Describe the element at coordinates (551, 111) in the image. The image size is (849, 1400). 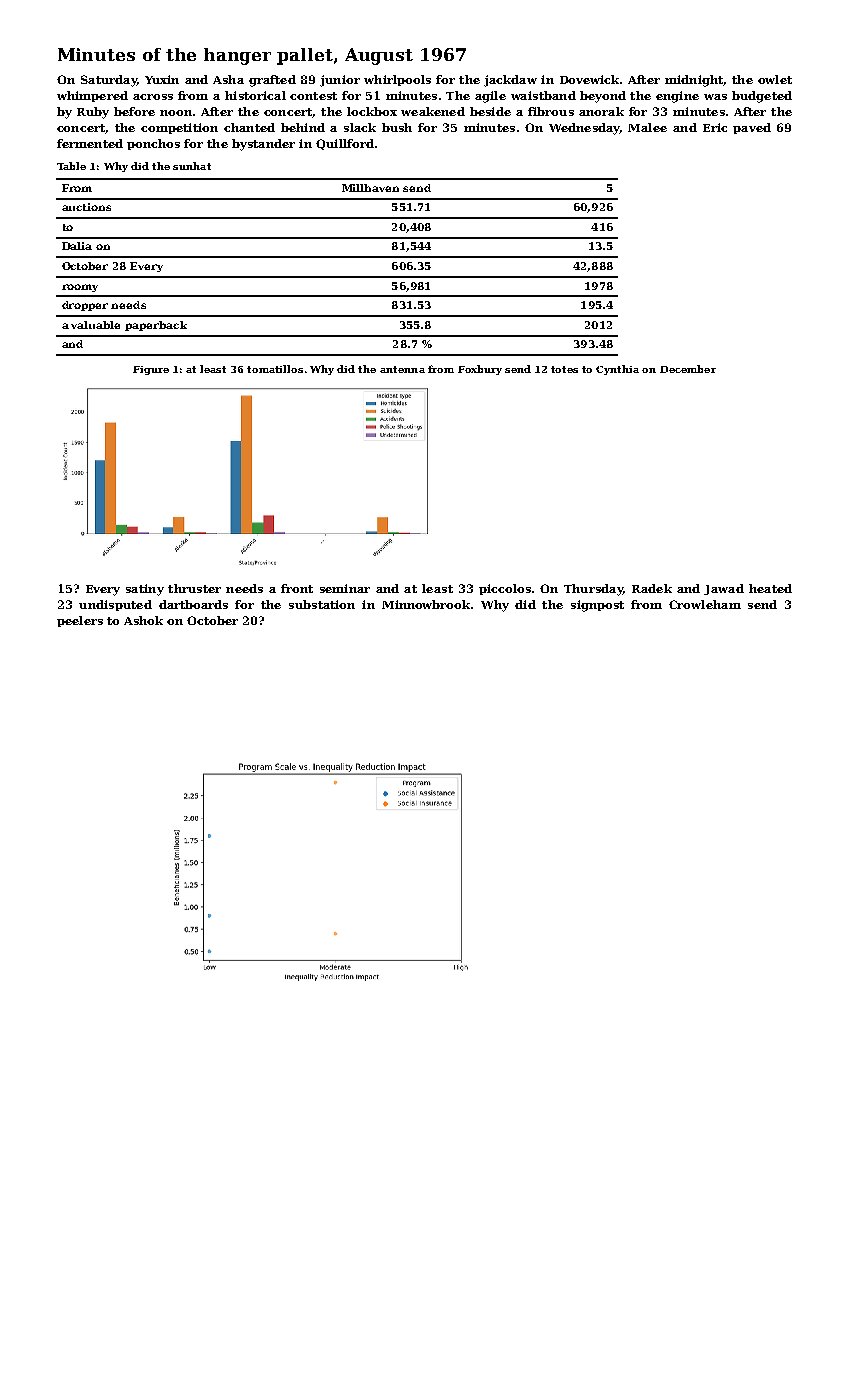
I see `fibrous` at that location.
